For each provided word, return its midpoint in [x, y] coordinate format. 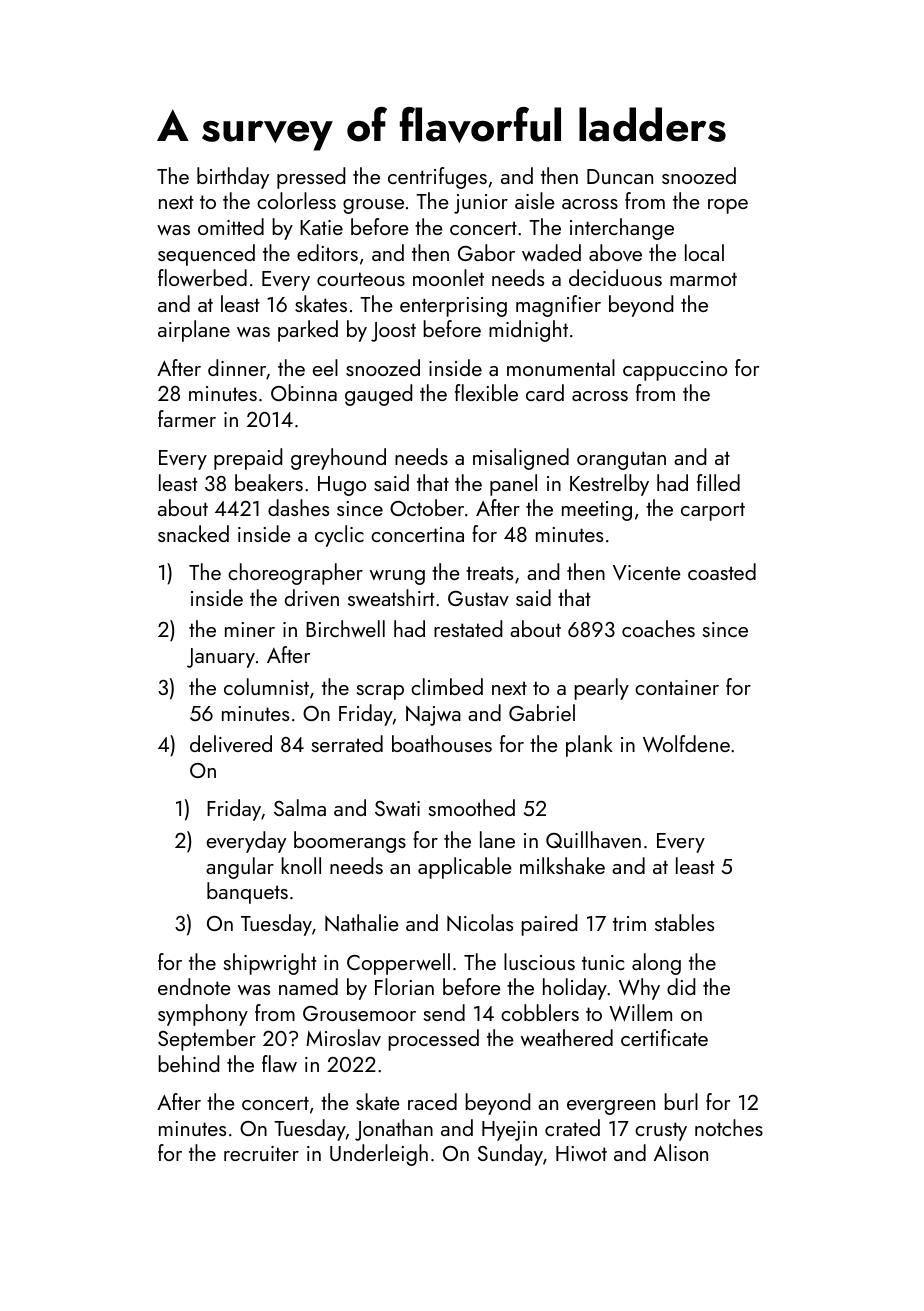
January [221, 658]
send [444, 1012]
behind [188, 1063]
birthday [233, 178]
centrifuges [437, 178]
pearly [601, 689]
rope [728, 206]
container [677, 687]
